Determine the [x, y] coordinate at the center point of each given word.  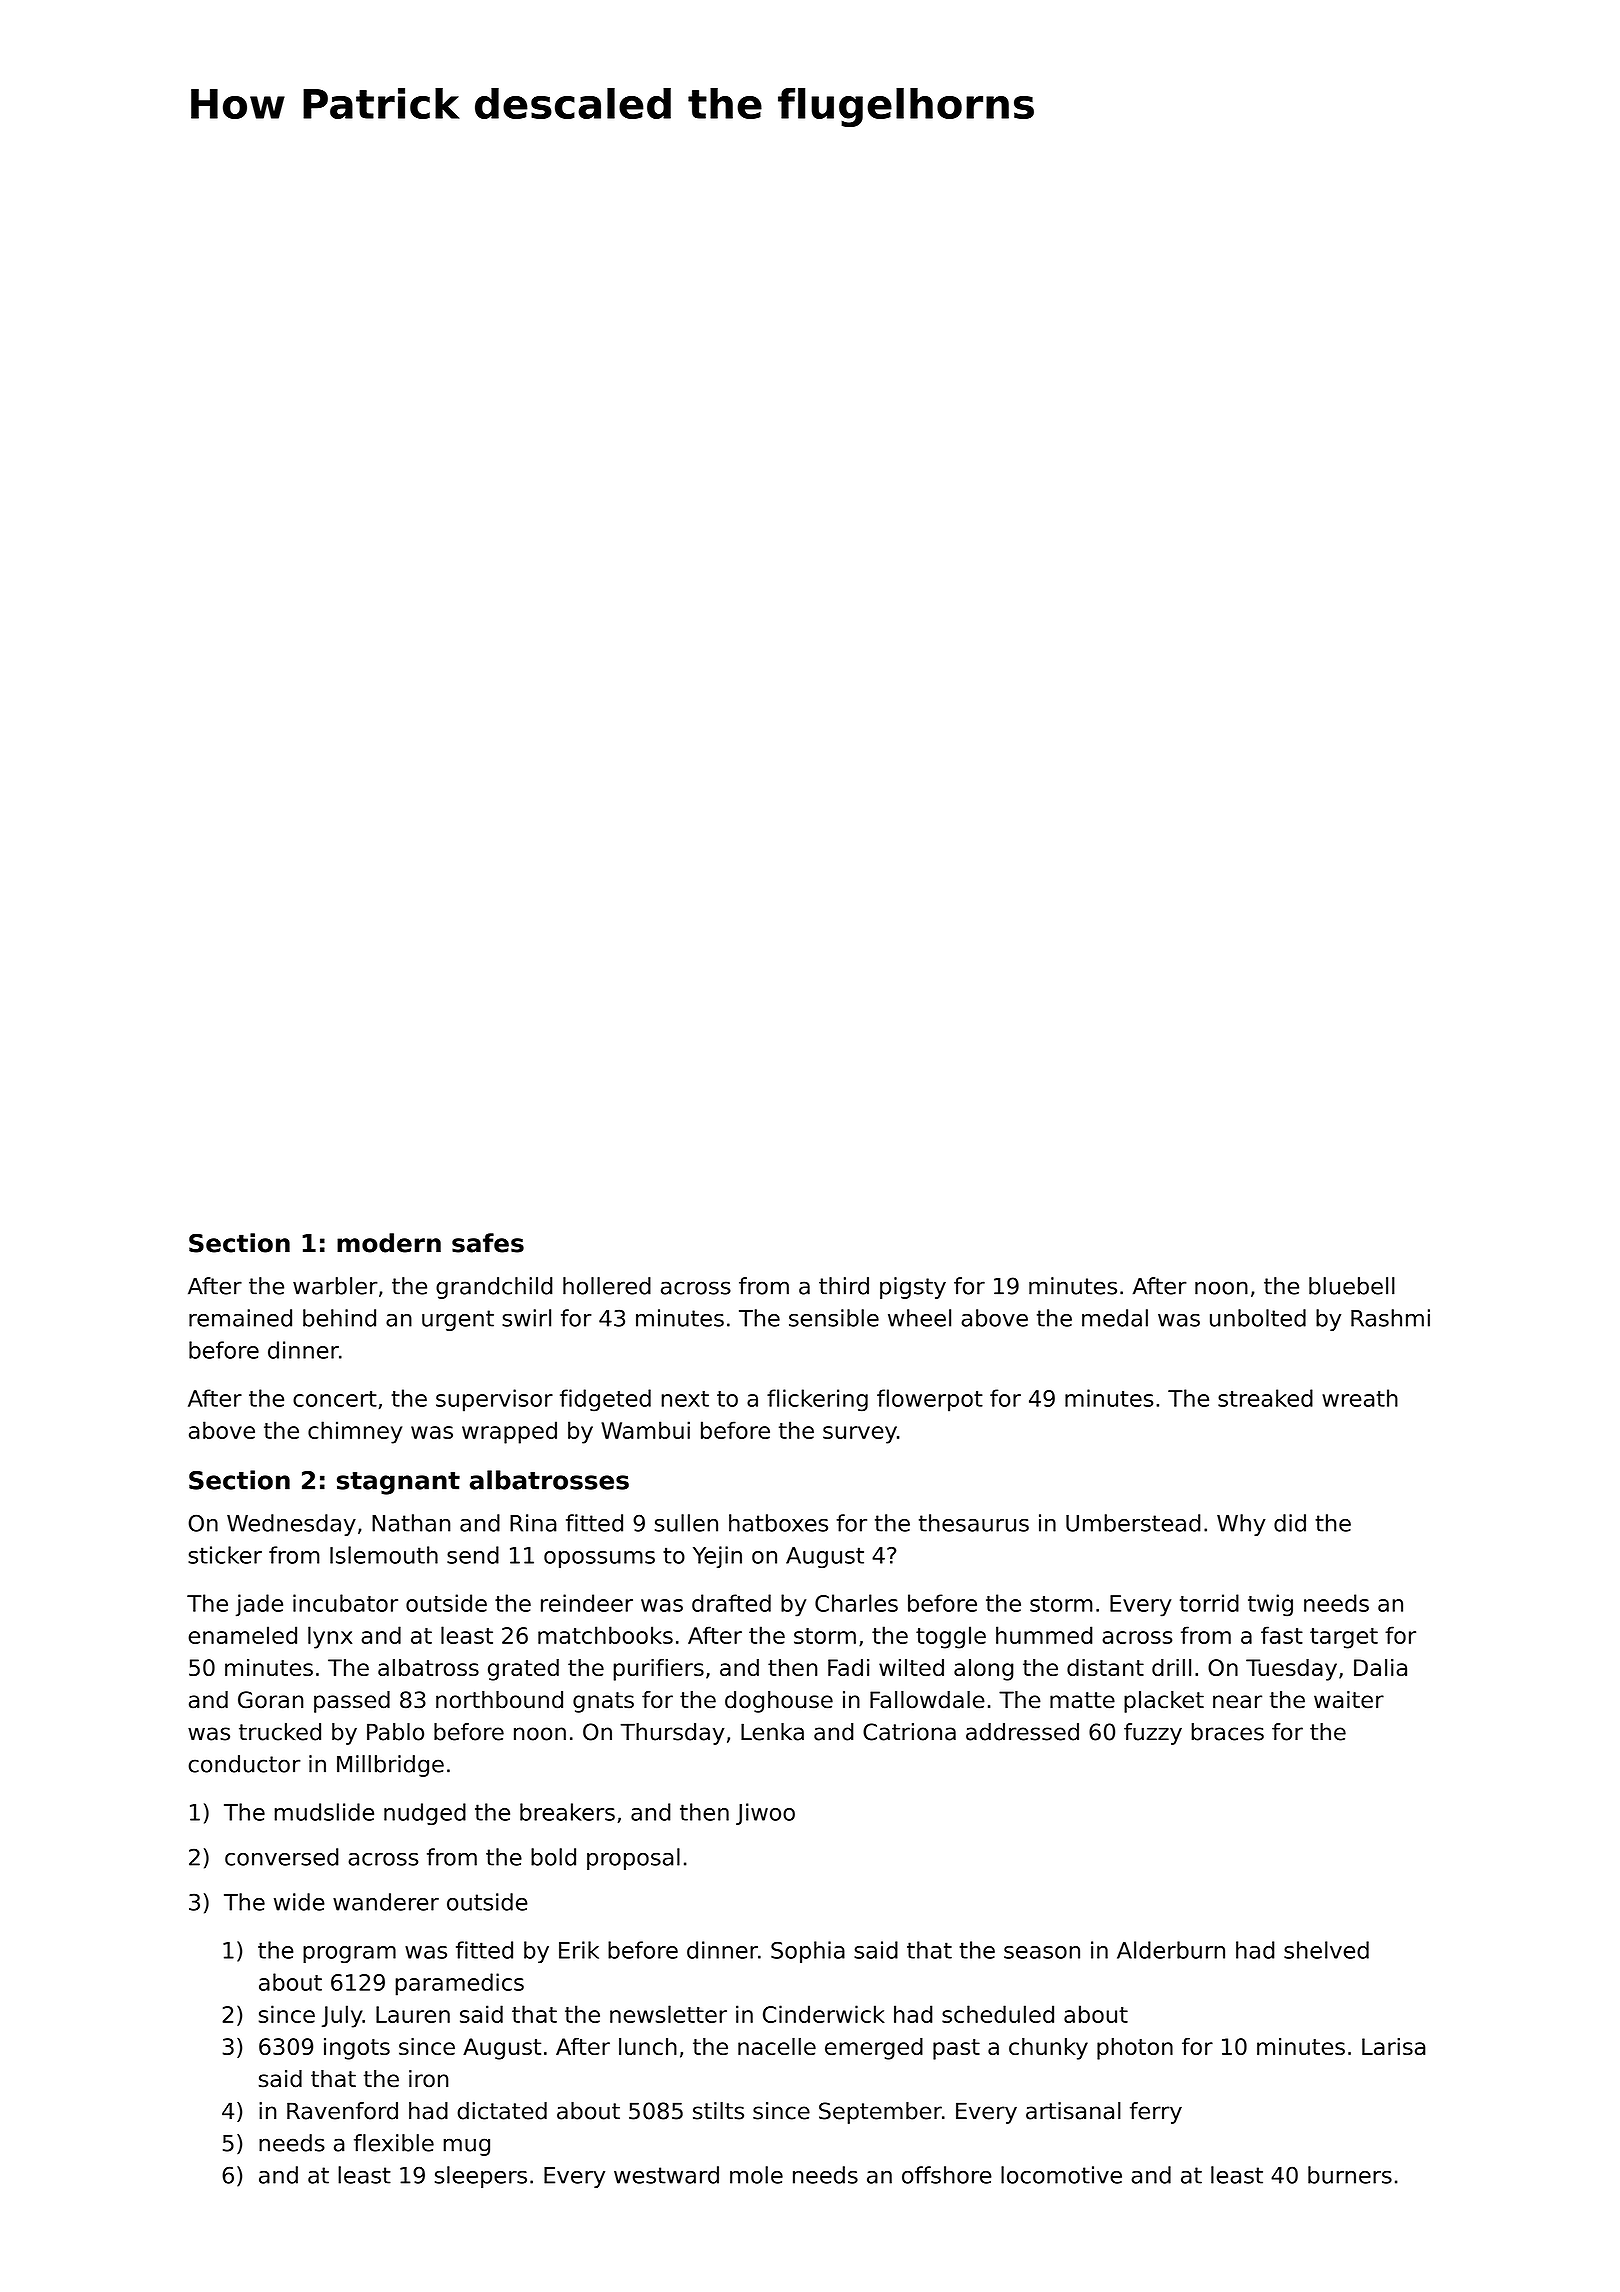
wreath [1360, 1398]
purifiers [658, 1670]
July [342, 2016]
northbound [499, 1700]
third [844, 1286]
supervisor [494, 1400]
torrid [1209, 1603]
